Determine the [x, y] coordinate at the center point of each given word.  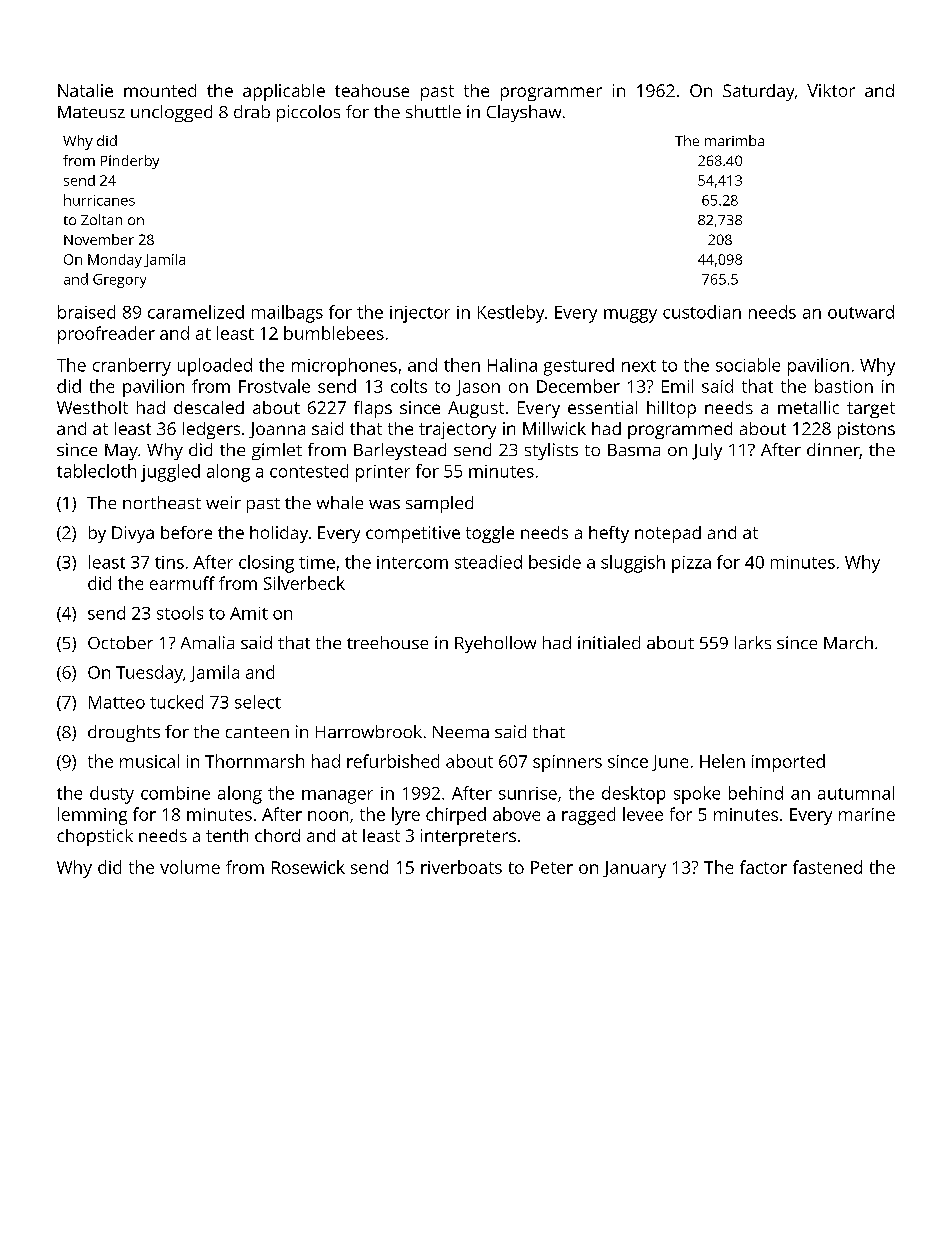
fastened [827, 867]
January [634, 869]
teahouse [372, 90]
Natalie [85, 90]
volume [190, 867]
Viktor [831, 90]
